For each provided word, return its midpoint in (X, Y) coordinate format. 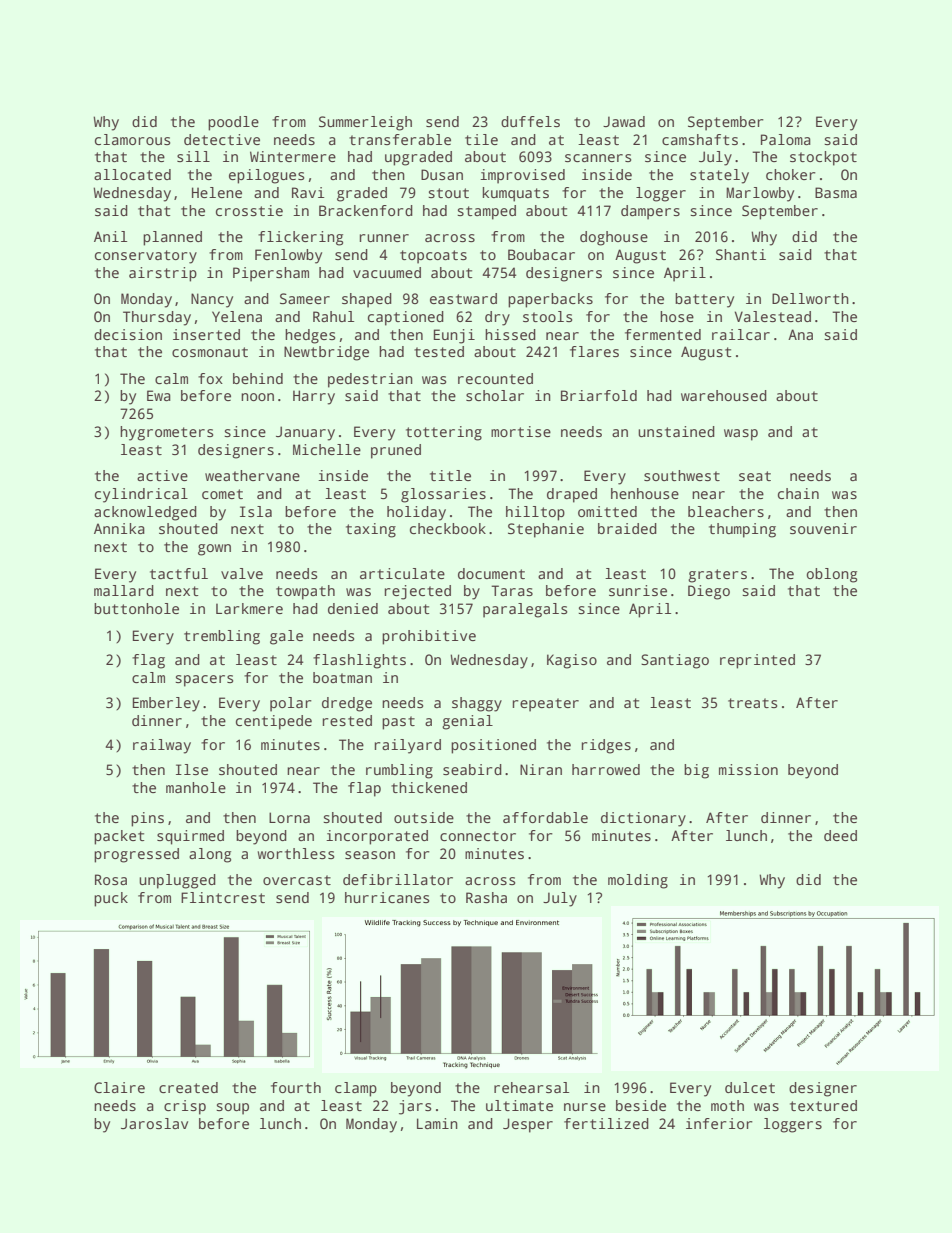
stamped (486, 212)
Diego (709, 592)
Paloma (786, 139)
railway (162, 746)
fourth (296, 1087)
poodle (233, 123)
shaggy (477, 704)
